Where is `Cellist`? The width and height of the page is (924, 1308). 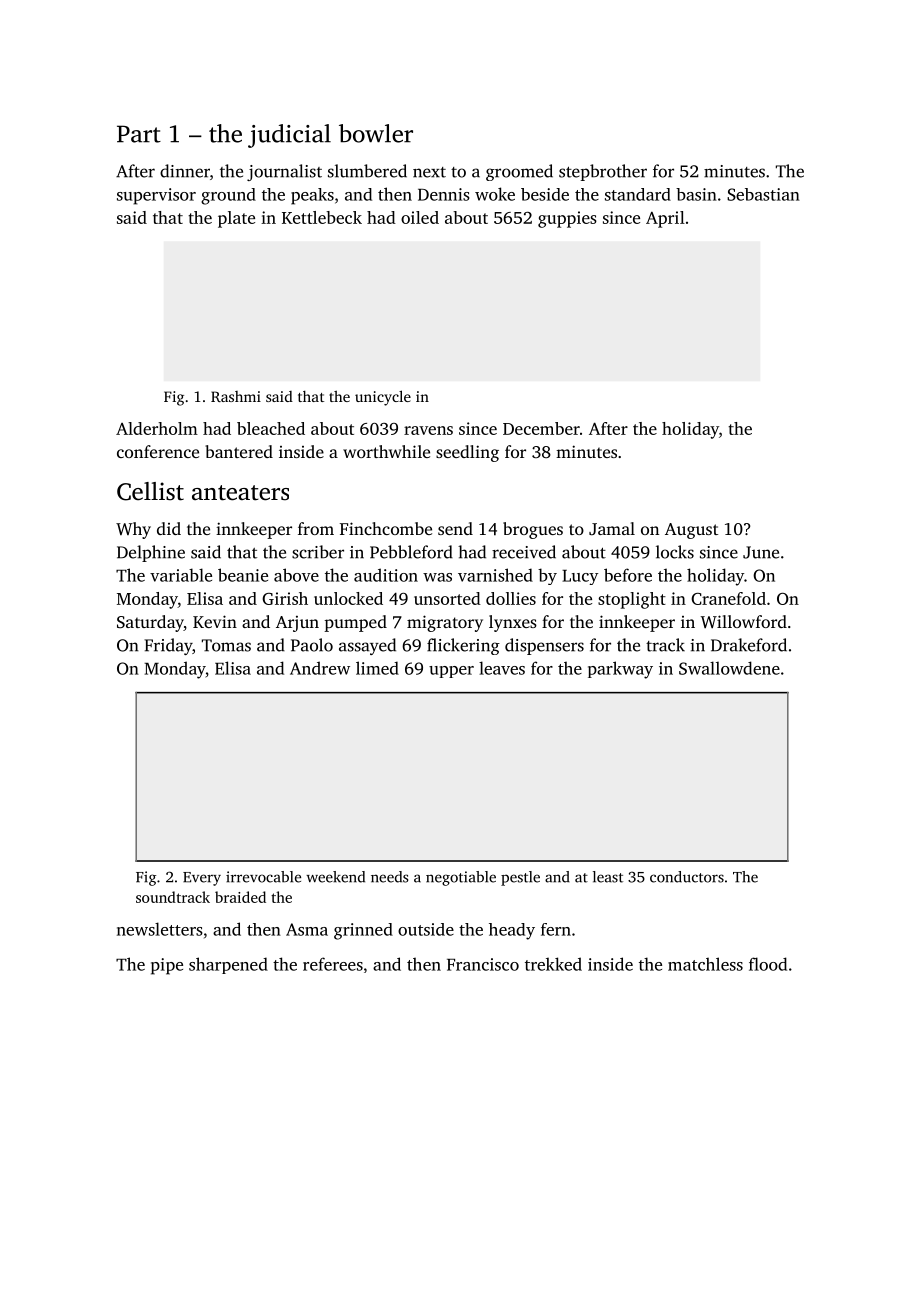 Cellist is located at coordinates (150, 491).
